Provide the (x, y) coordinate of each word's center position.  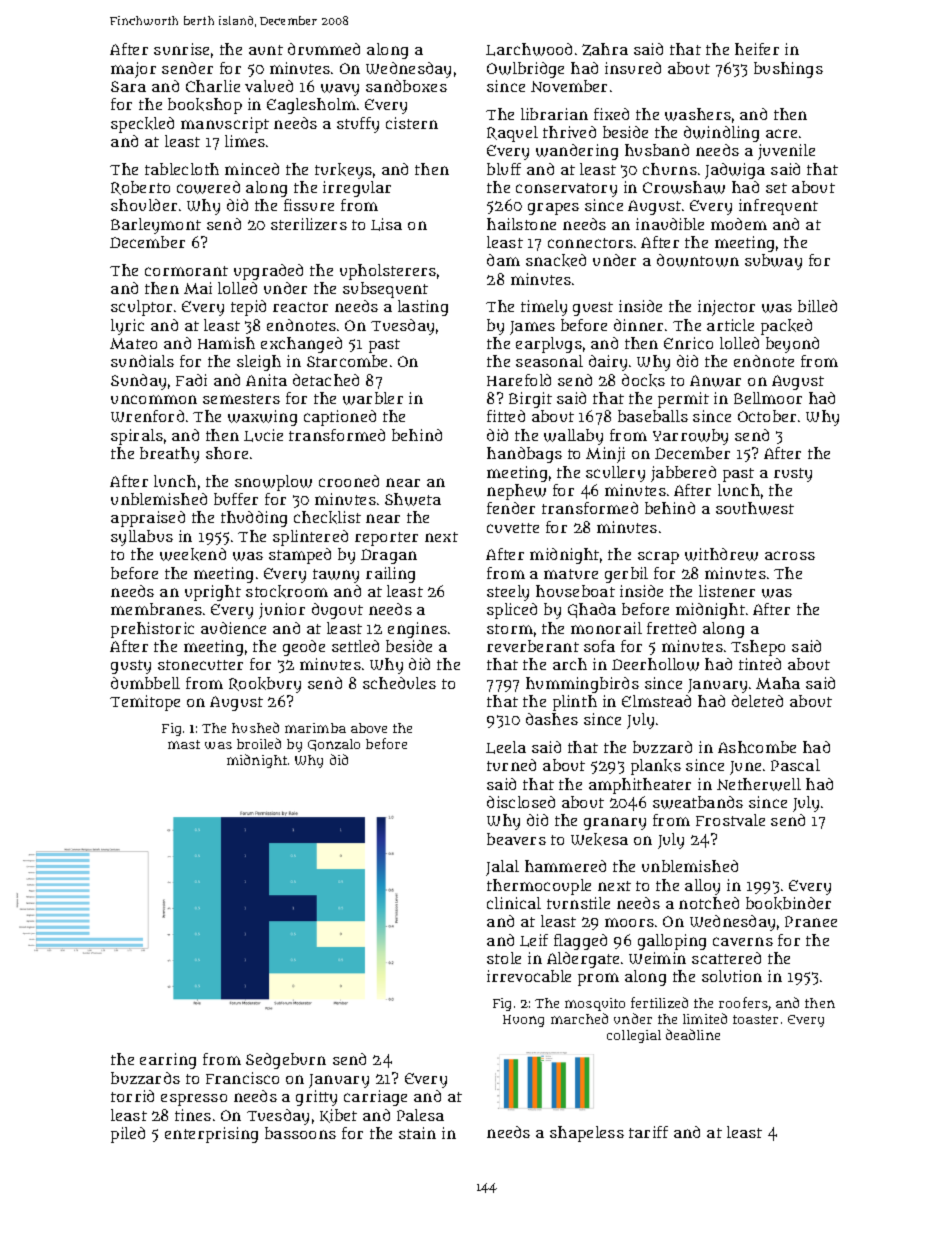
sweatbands (698, 802)
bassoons (300, 1133)
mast (184, 744)
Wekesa (599, 839)
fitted (506, 416)
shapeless (587, 1134)
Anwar (715, 381)
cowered (208, 187)
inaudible (670, 224)
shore (227, 453)
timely (544, 308)
